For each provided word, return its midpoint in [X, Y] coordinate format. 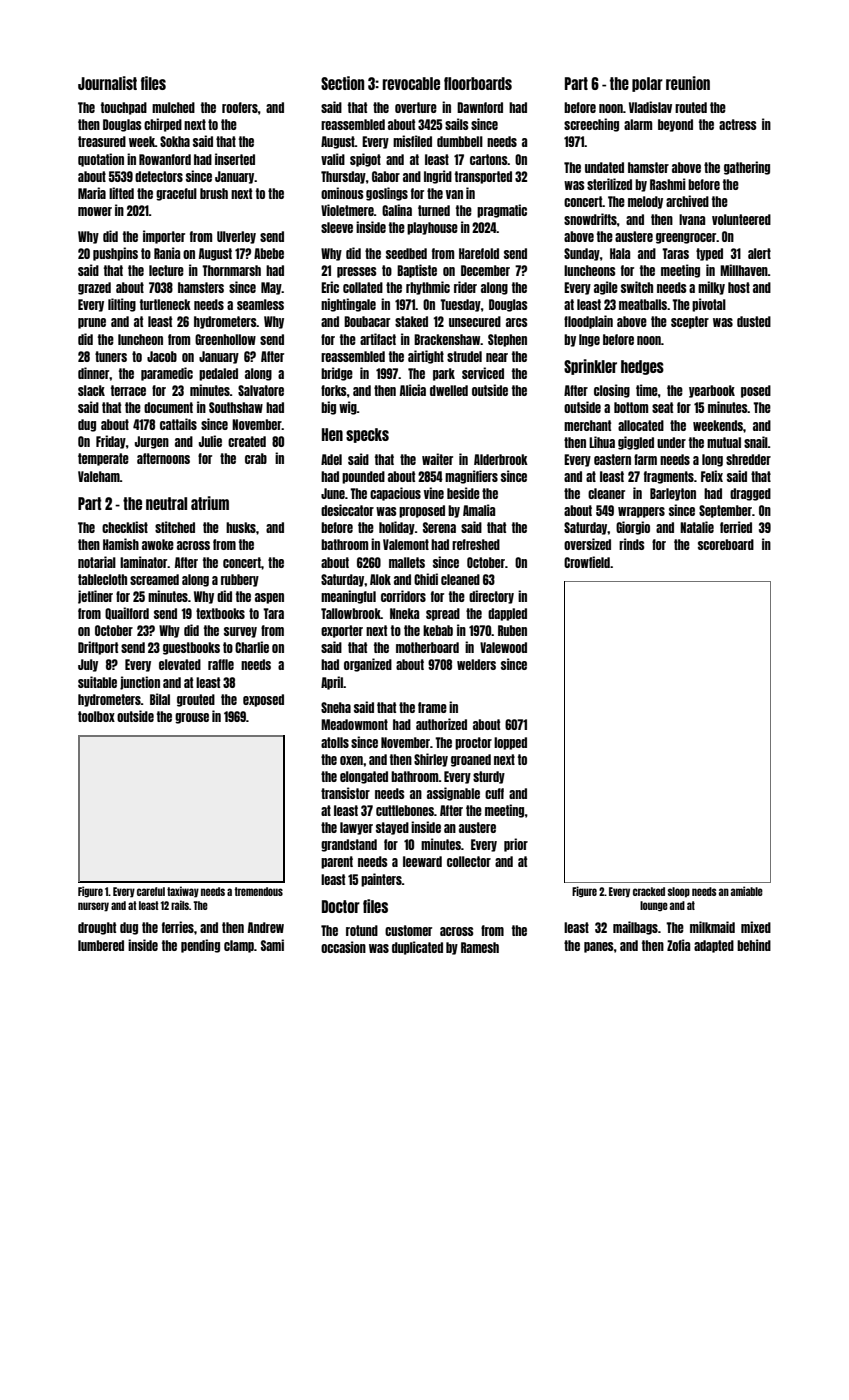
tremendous [258, 891]
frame [432, 707]
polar [647, 84]
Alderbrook [501, 459]
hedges [642, 367]
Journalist [107, 83]
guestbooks [191, 648]
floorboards [478, 83]
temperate [103, 459]
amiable [747, 891]
